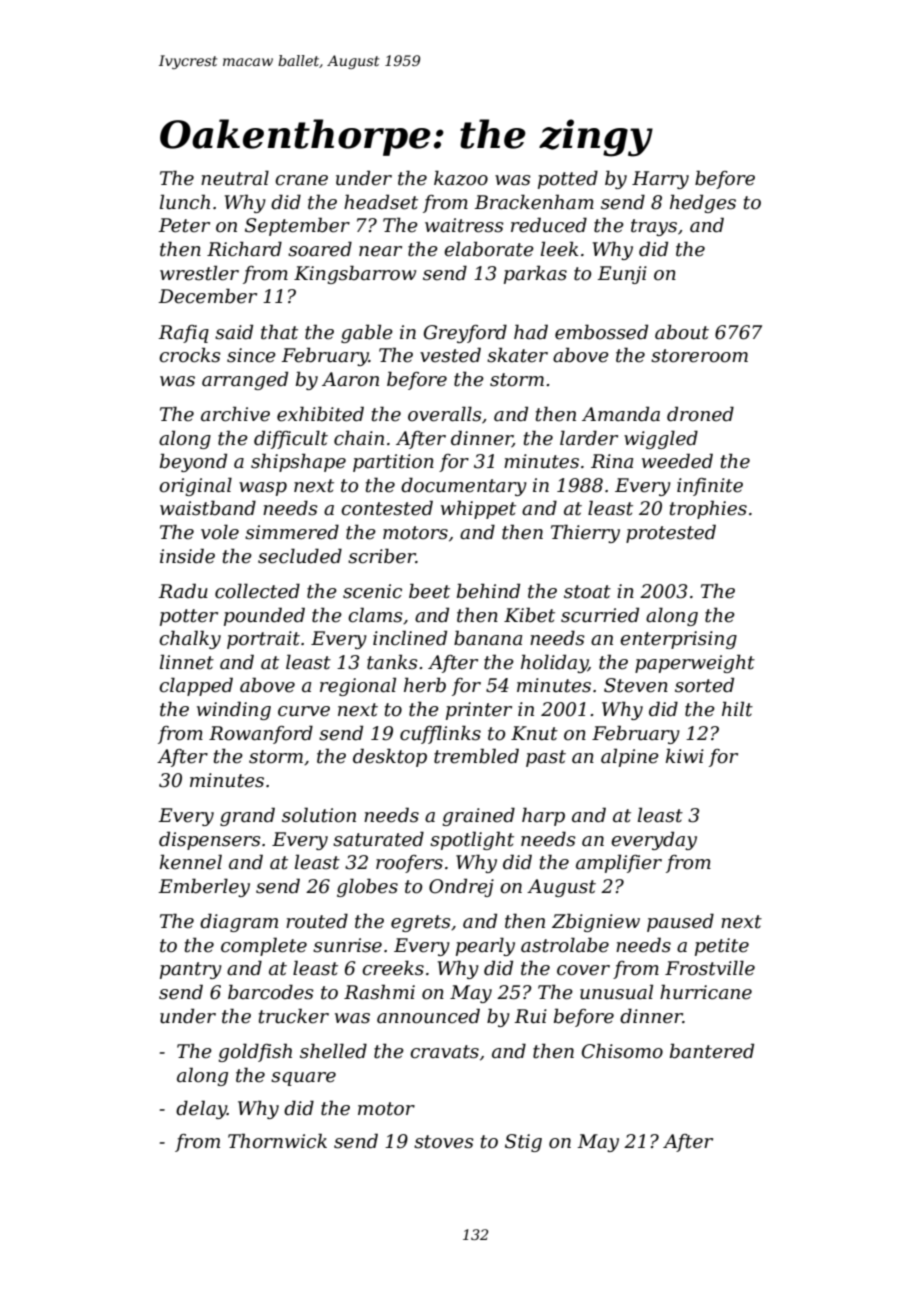 The width and height of the screenshot is (924, 1311). What do you see at coordinates (485, 946) in the screenshot?
I see `pearly` at bounding box center [485, 946].
